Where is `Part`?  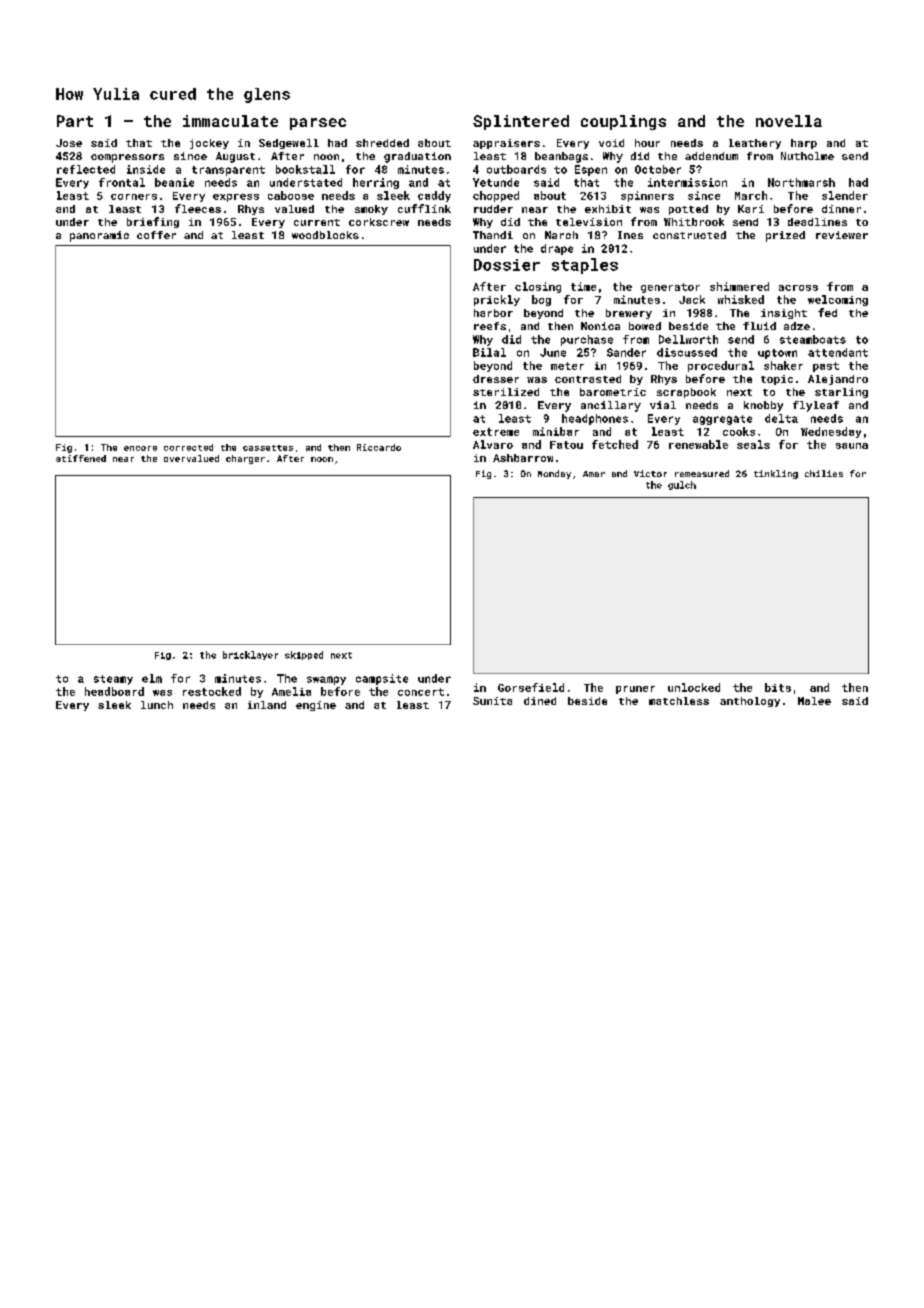 Part is located at coordinates (75, 121).
